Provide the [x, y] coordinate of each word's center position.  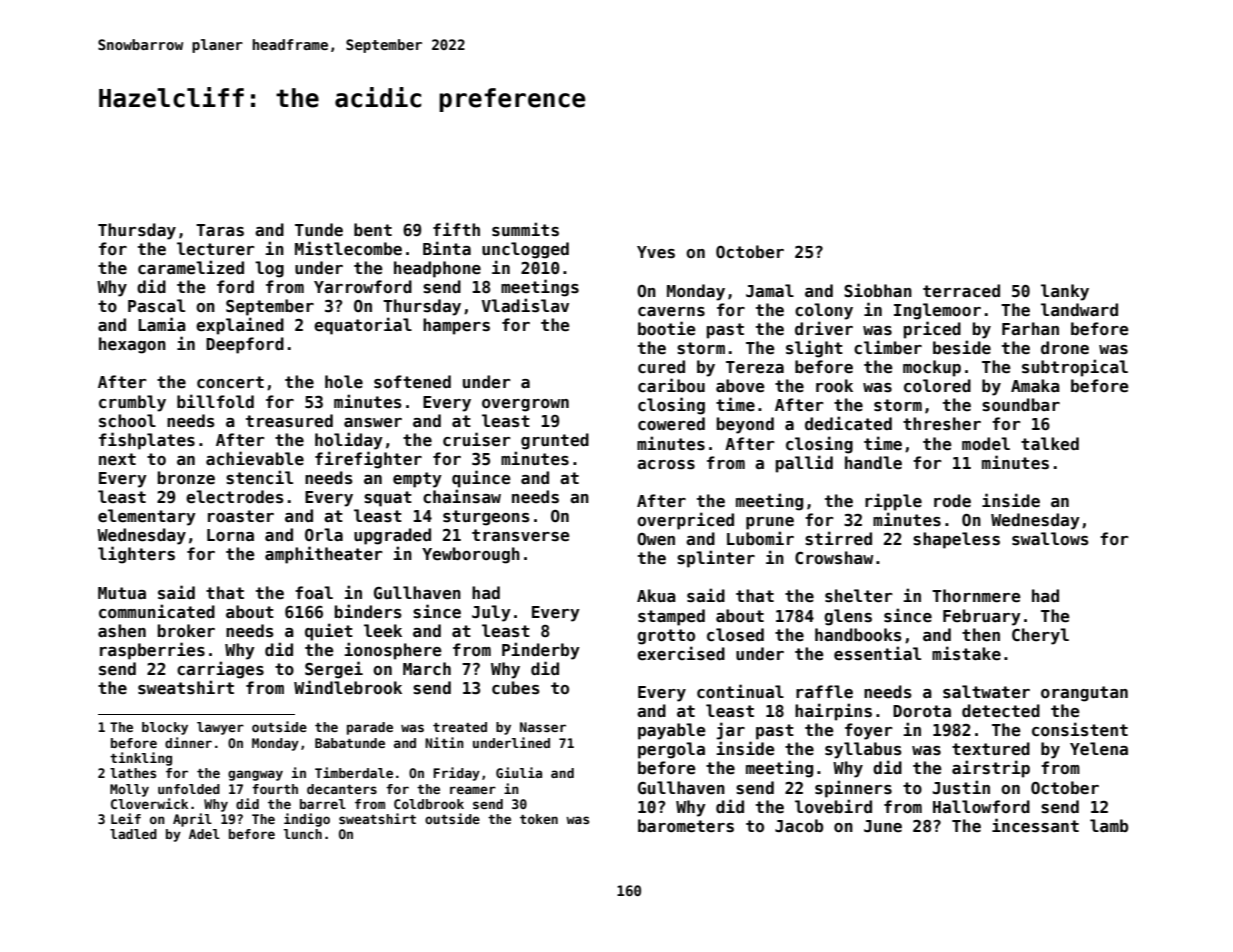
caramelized [191, 267]
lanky [1065, 292]
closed [735, 635]
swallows [1050, 539]
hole [344, 382]
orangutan [1084, 694]
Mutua [122, 593]
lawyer [220, 728]
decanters [342, 789]
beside [962, 347]
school [127, 421]
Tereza [755, 367]
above [740, 386]
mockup [932, 368]
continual [740, 691]
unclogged [525, 250]
